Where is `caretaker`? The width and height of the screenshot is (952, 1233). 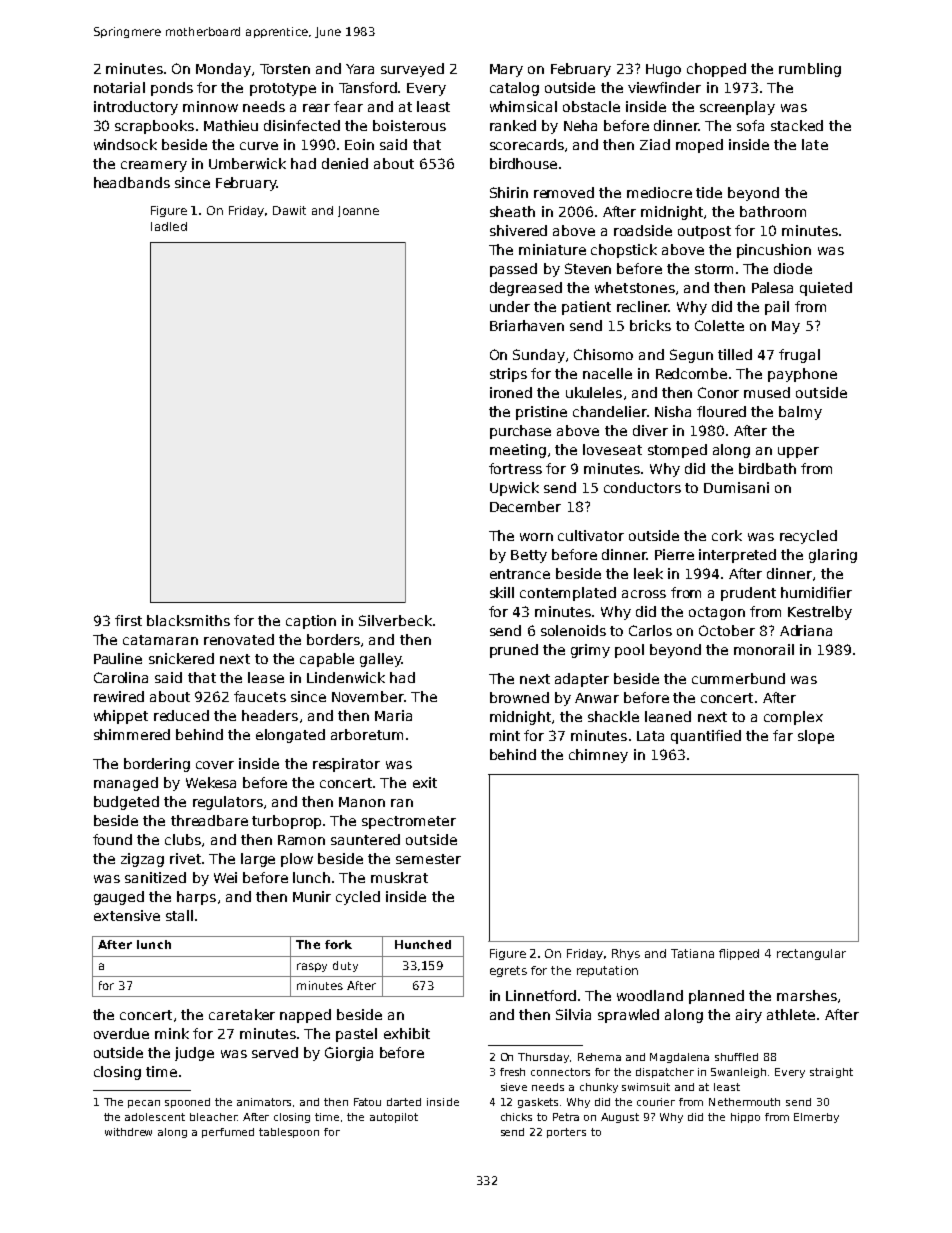
caretaker is located at coordinates (242, 1014).
